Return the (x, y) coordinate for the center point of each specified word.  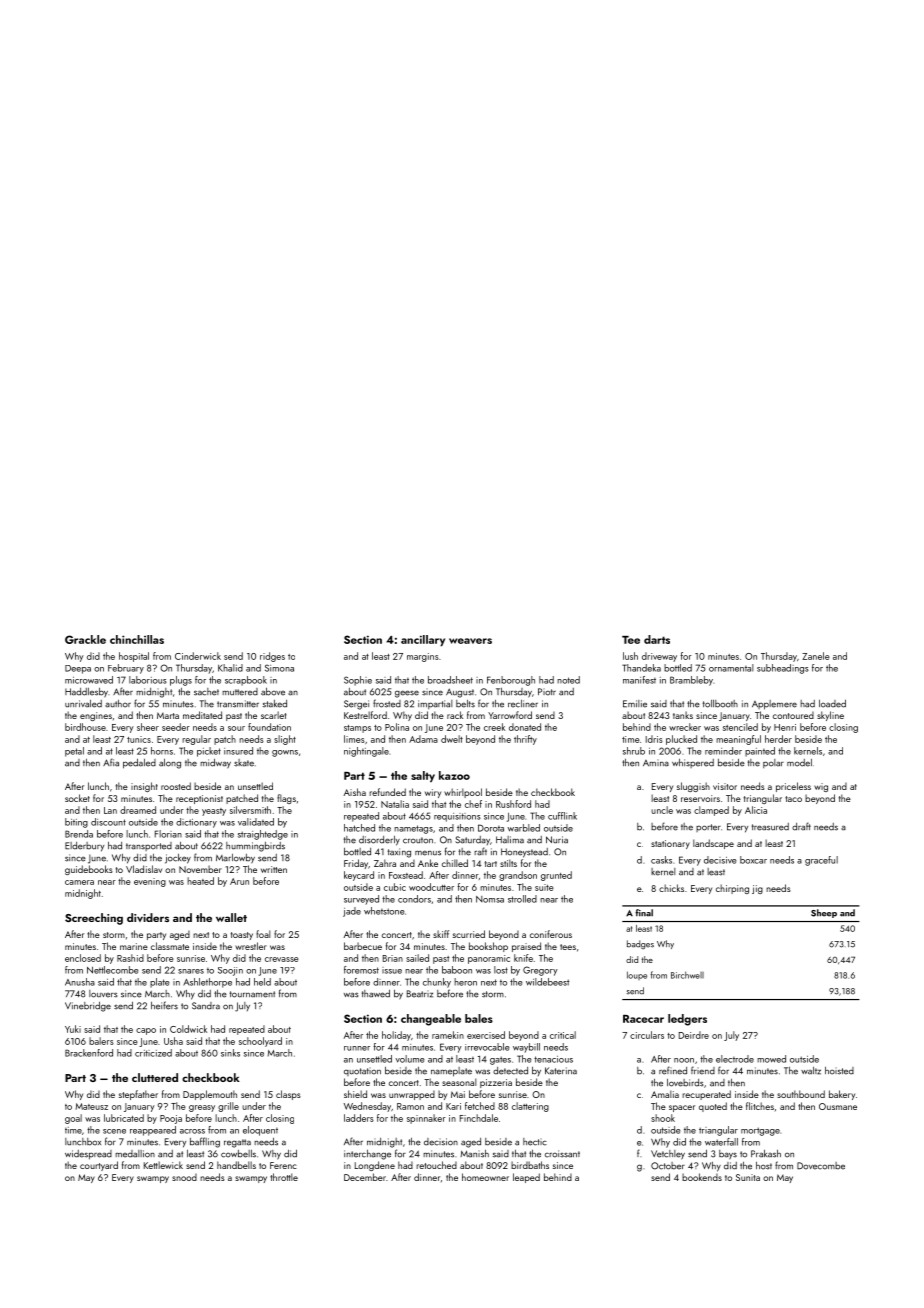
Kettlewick (163, 1165)
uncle (662, 810)
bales (479, 1018)
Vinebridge (88, 1007)
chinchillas (137, 639)
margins (423, 657)
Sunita (748, 1177)
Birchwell (687, 975)
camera (79, 882)
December (365, 1177)
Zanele (816, 656)
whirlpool (463, 793)
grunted (556, 876)
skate (244, 763)
